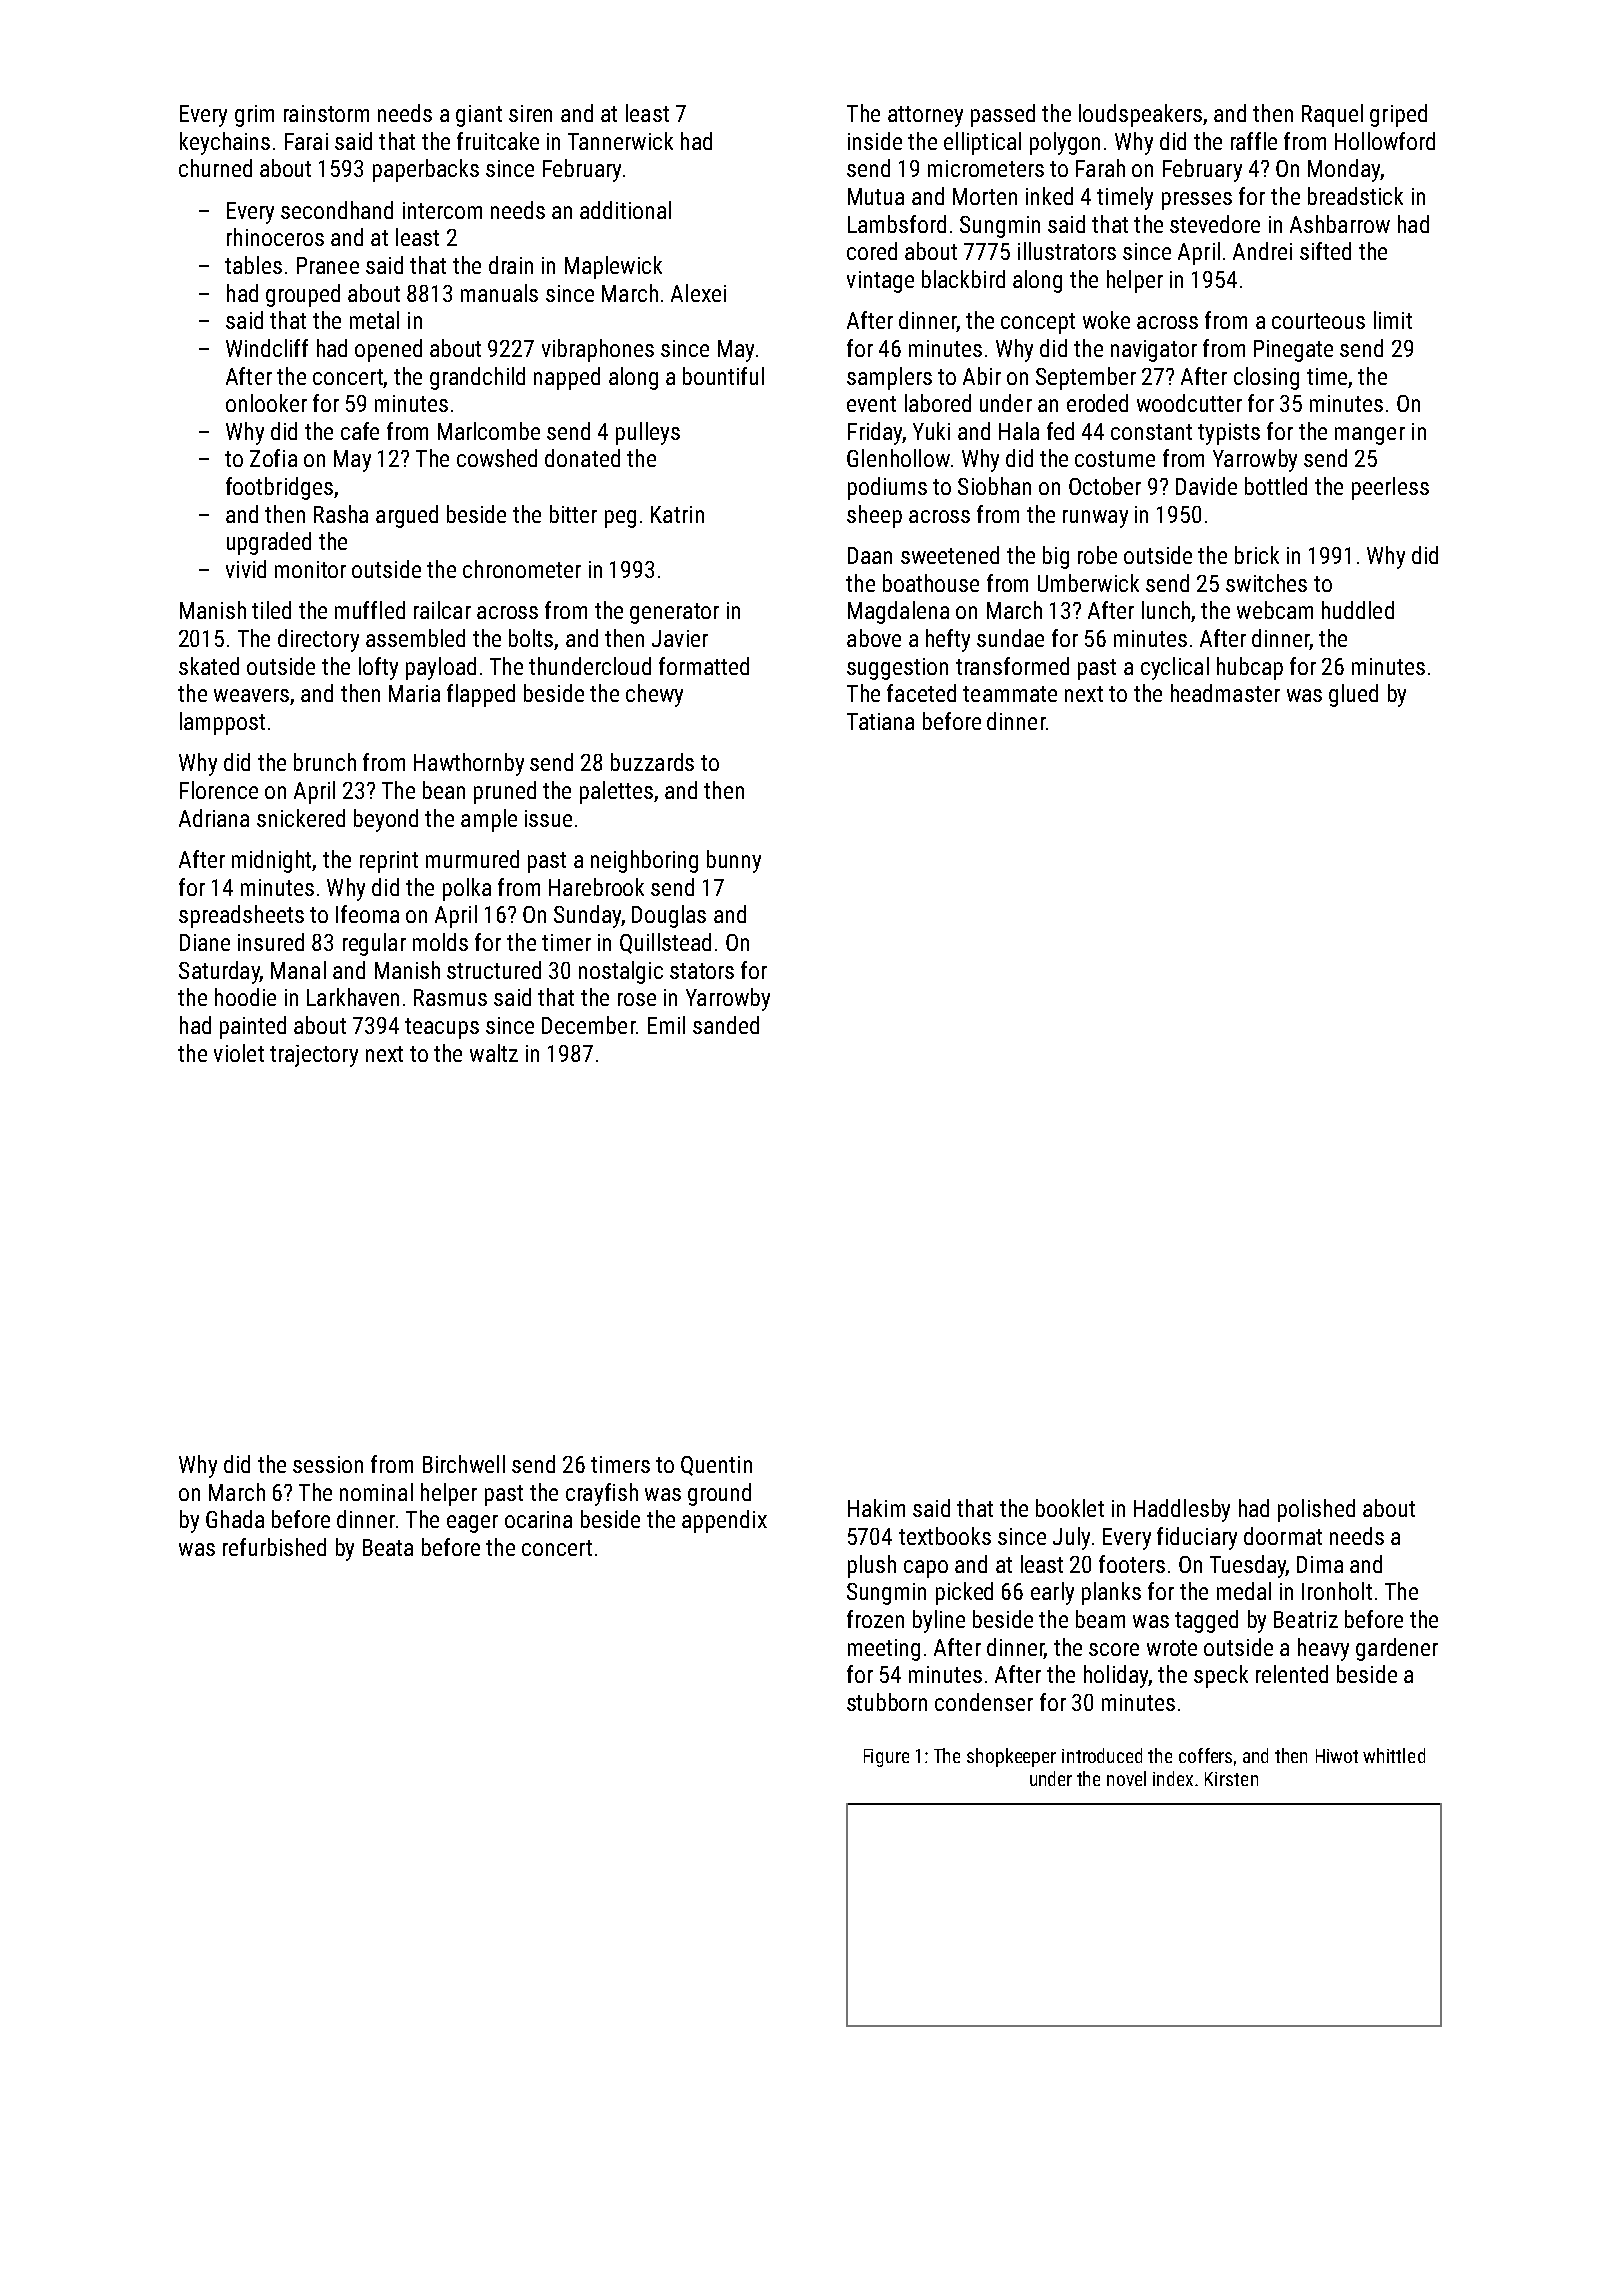 This screenshot has width=1620, height=2292. Describe the element at coordinates (274, 1547) in the screenshot. I see `refurbished` at that location.
